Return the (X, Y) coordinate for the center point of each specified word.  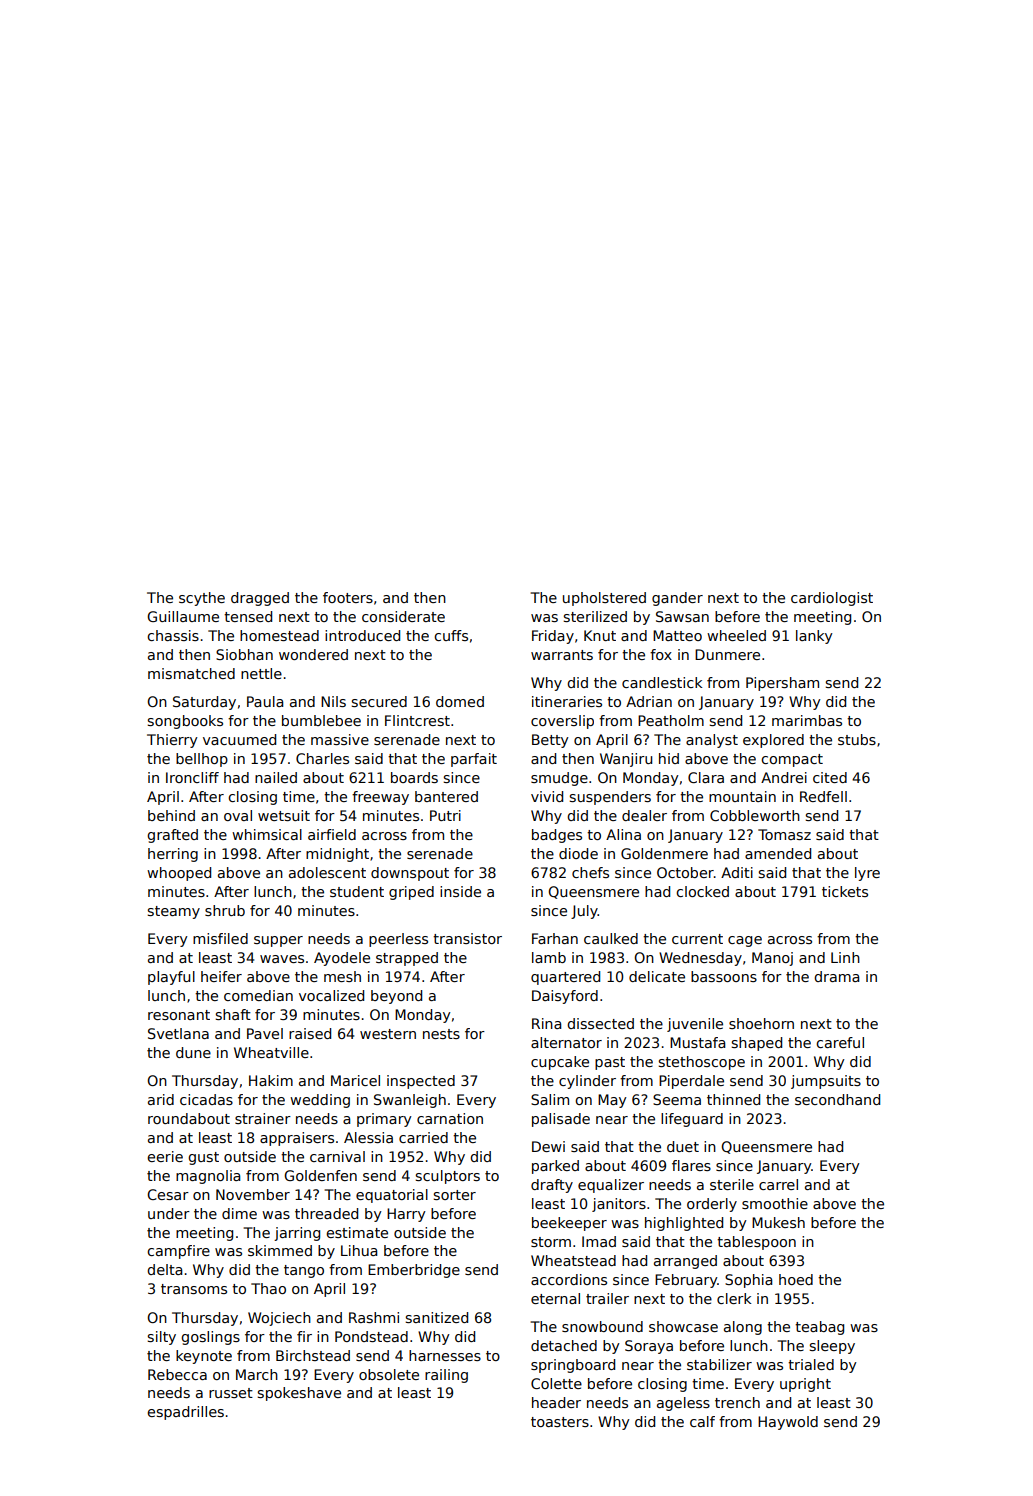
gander (677, 599)
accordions (569, 1279)
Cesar (168, 1194)
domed (460, 701)
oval (238, 815)
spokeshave (299, 1394)
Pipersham (782, 684)
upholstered (604, 599)
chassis (173, 635)
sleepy (832, 1347)
